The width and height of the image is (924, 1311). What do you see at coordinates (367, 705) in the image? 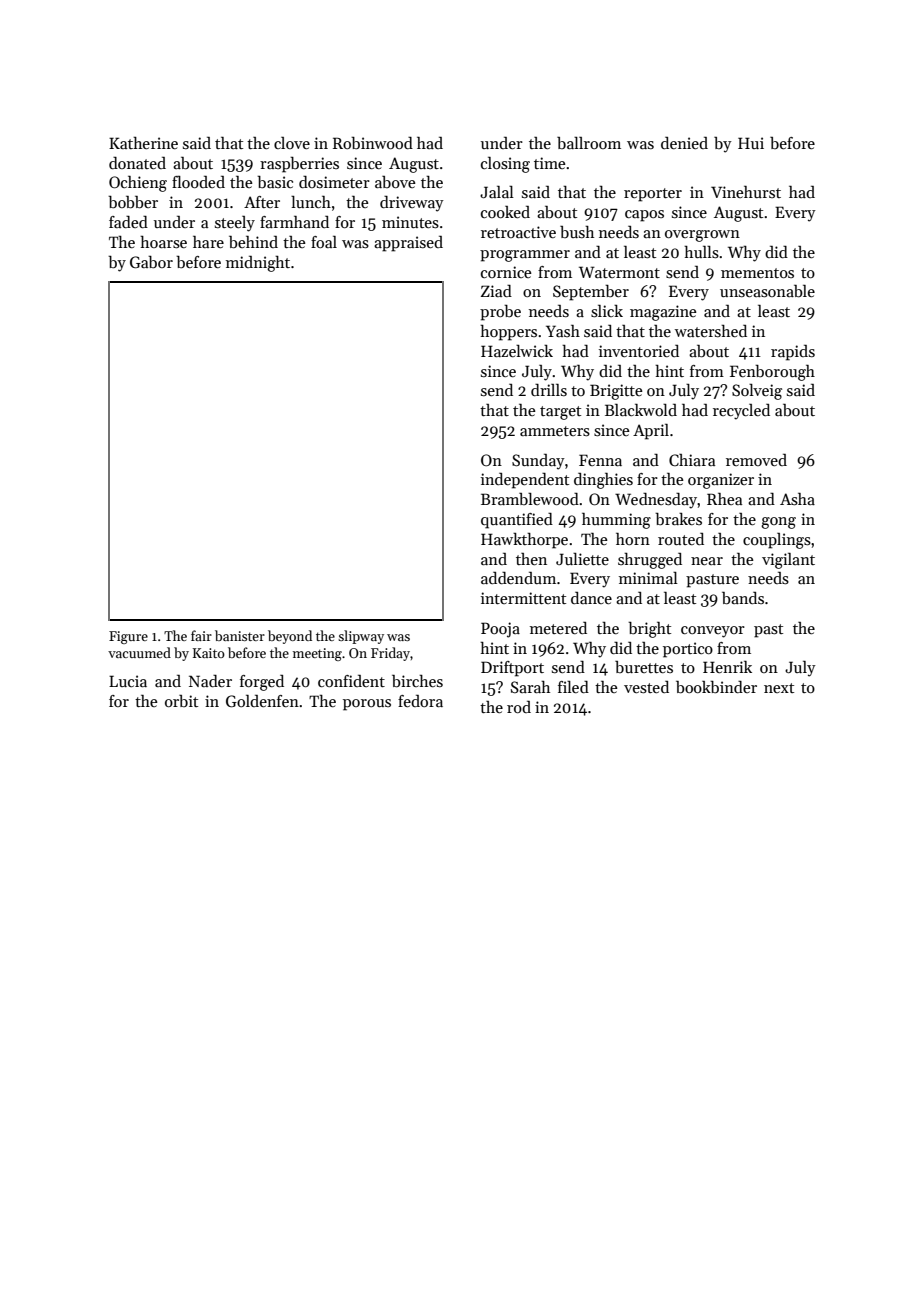
I see `porous` at bounding box center [367, 705].
